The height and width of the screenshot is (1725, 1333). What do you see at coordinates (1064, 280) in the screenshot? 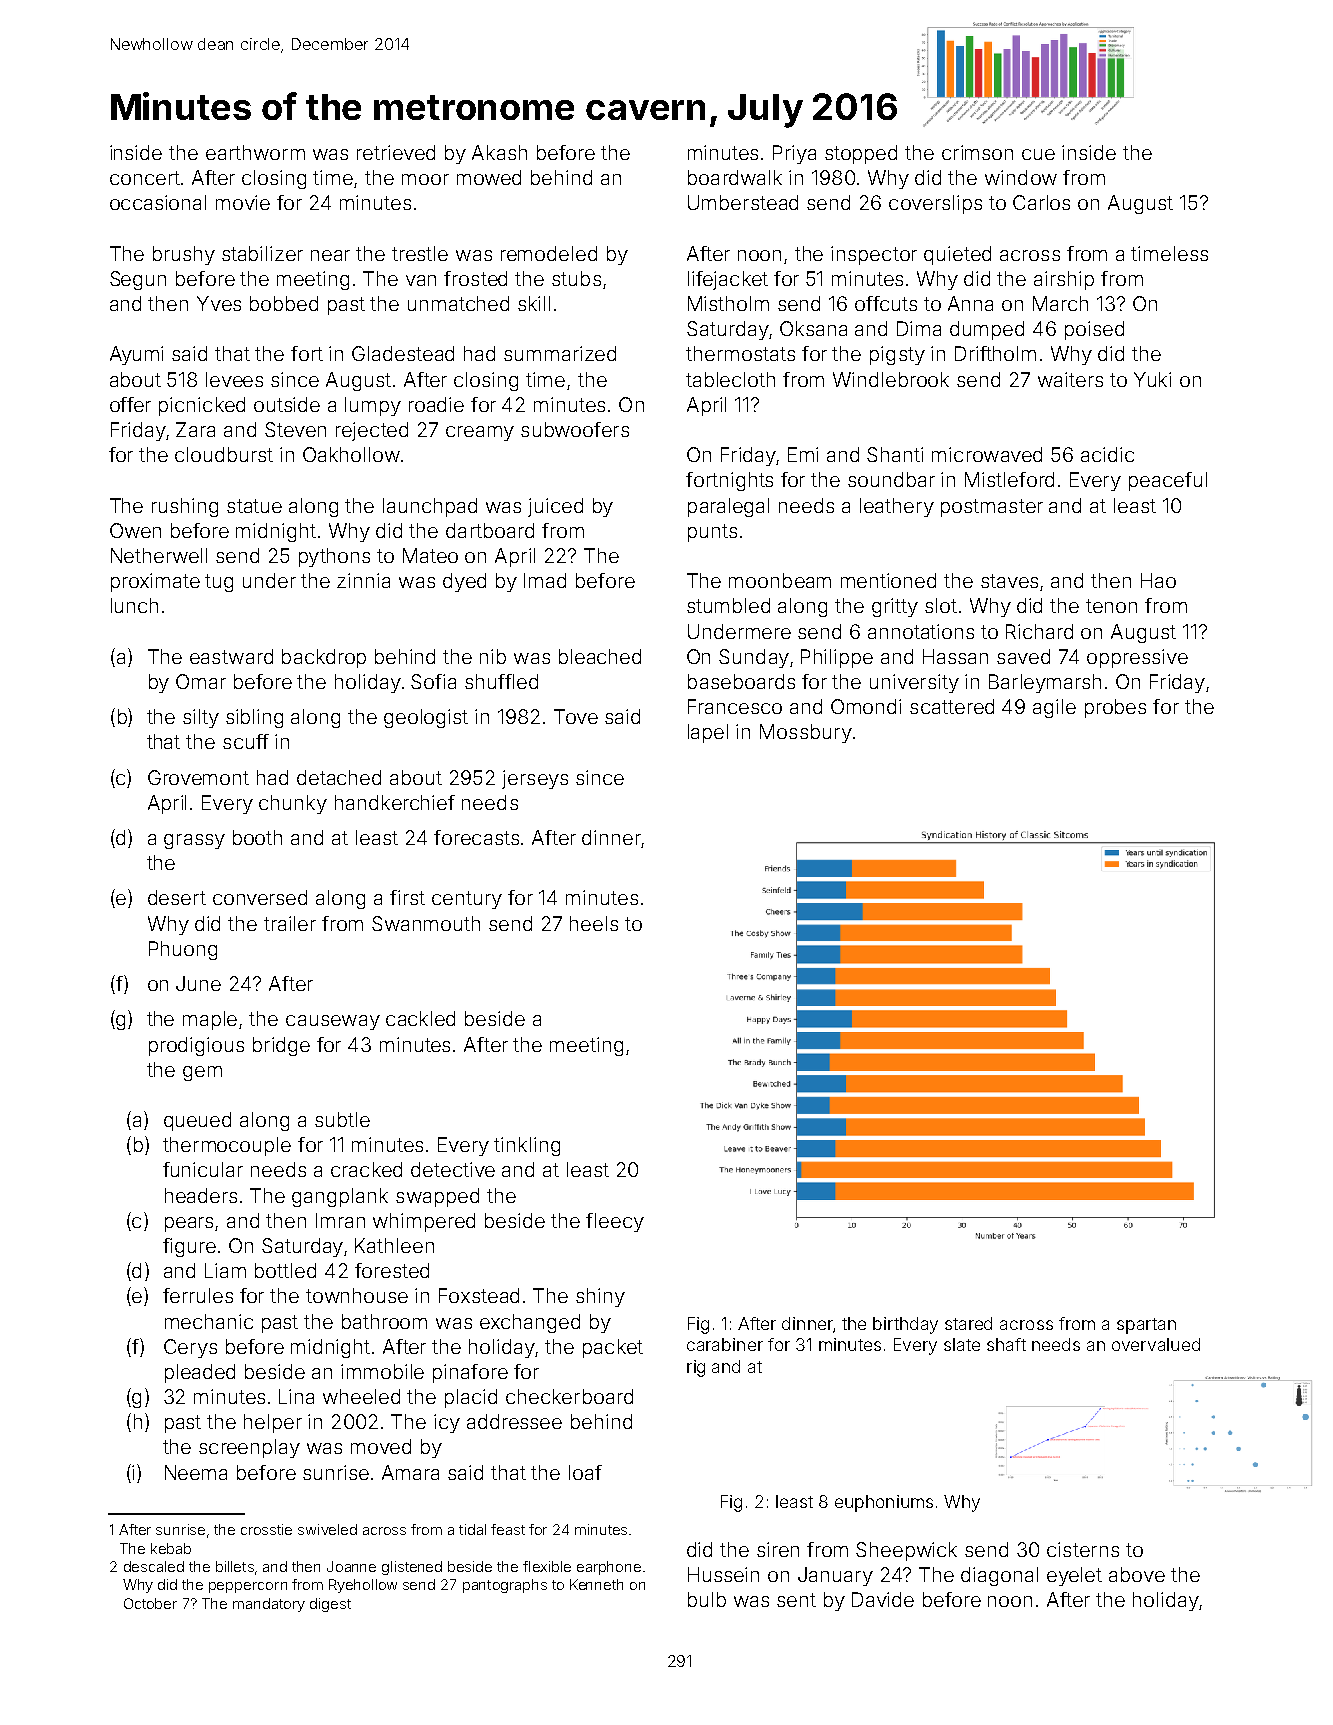
I see `airship` at bounding box center [1064, 280].
